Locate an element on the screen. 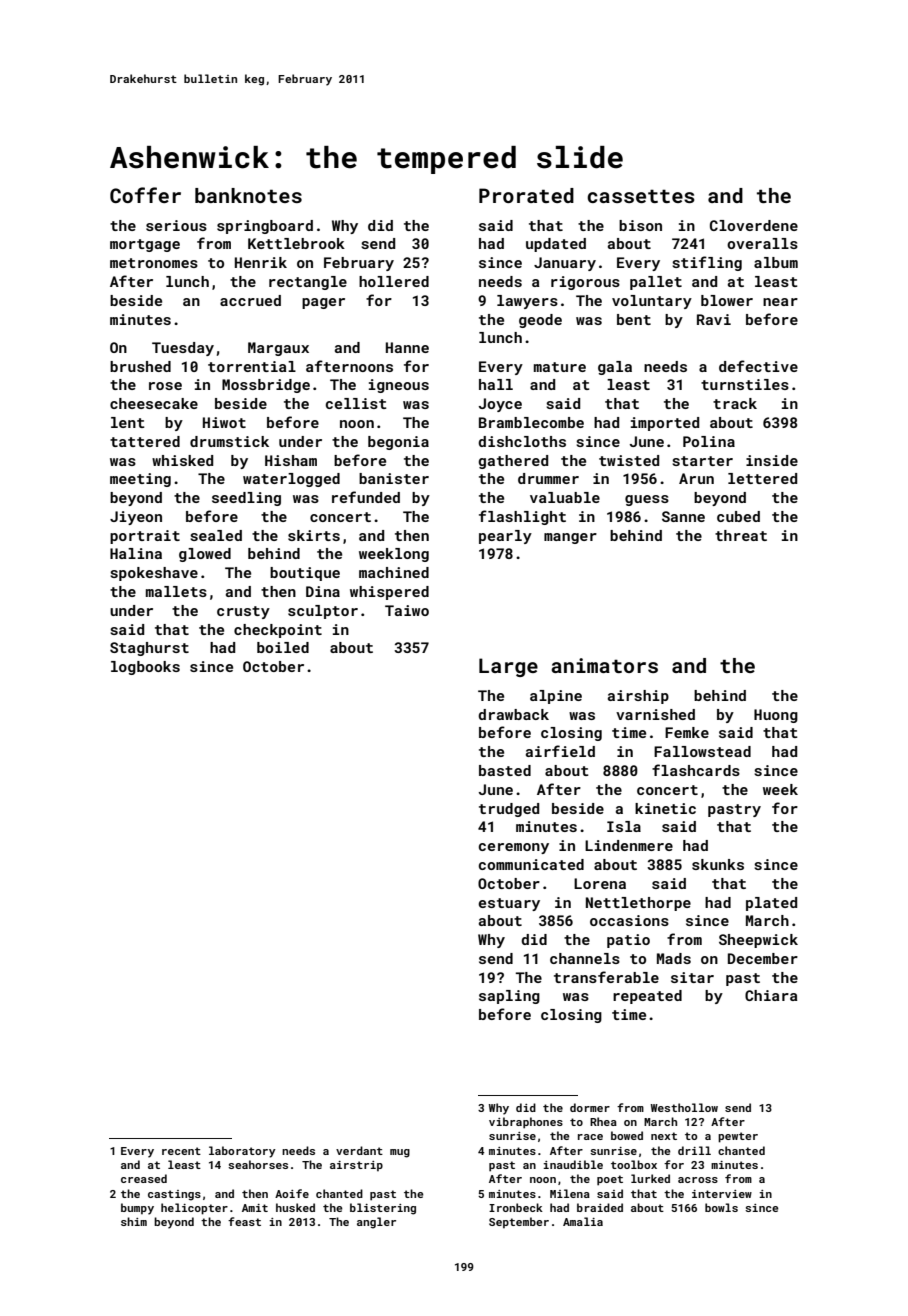  Coffer is located at coordinates (145, 195).
